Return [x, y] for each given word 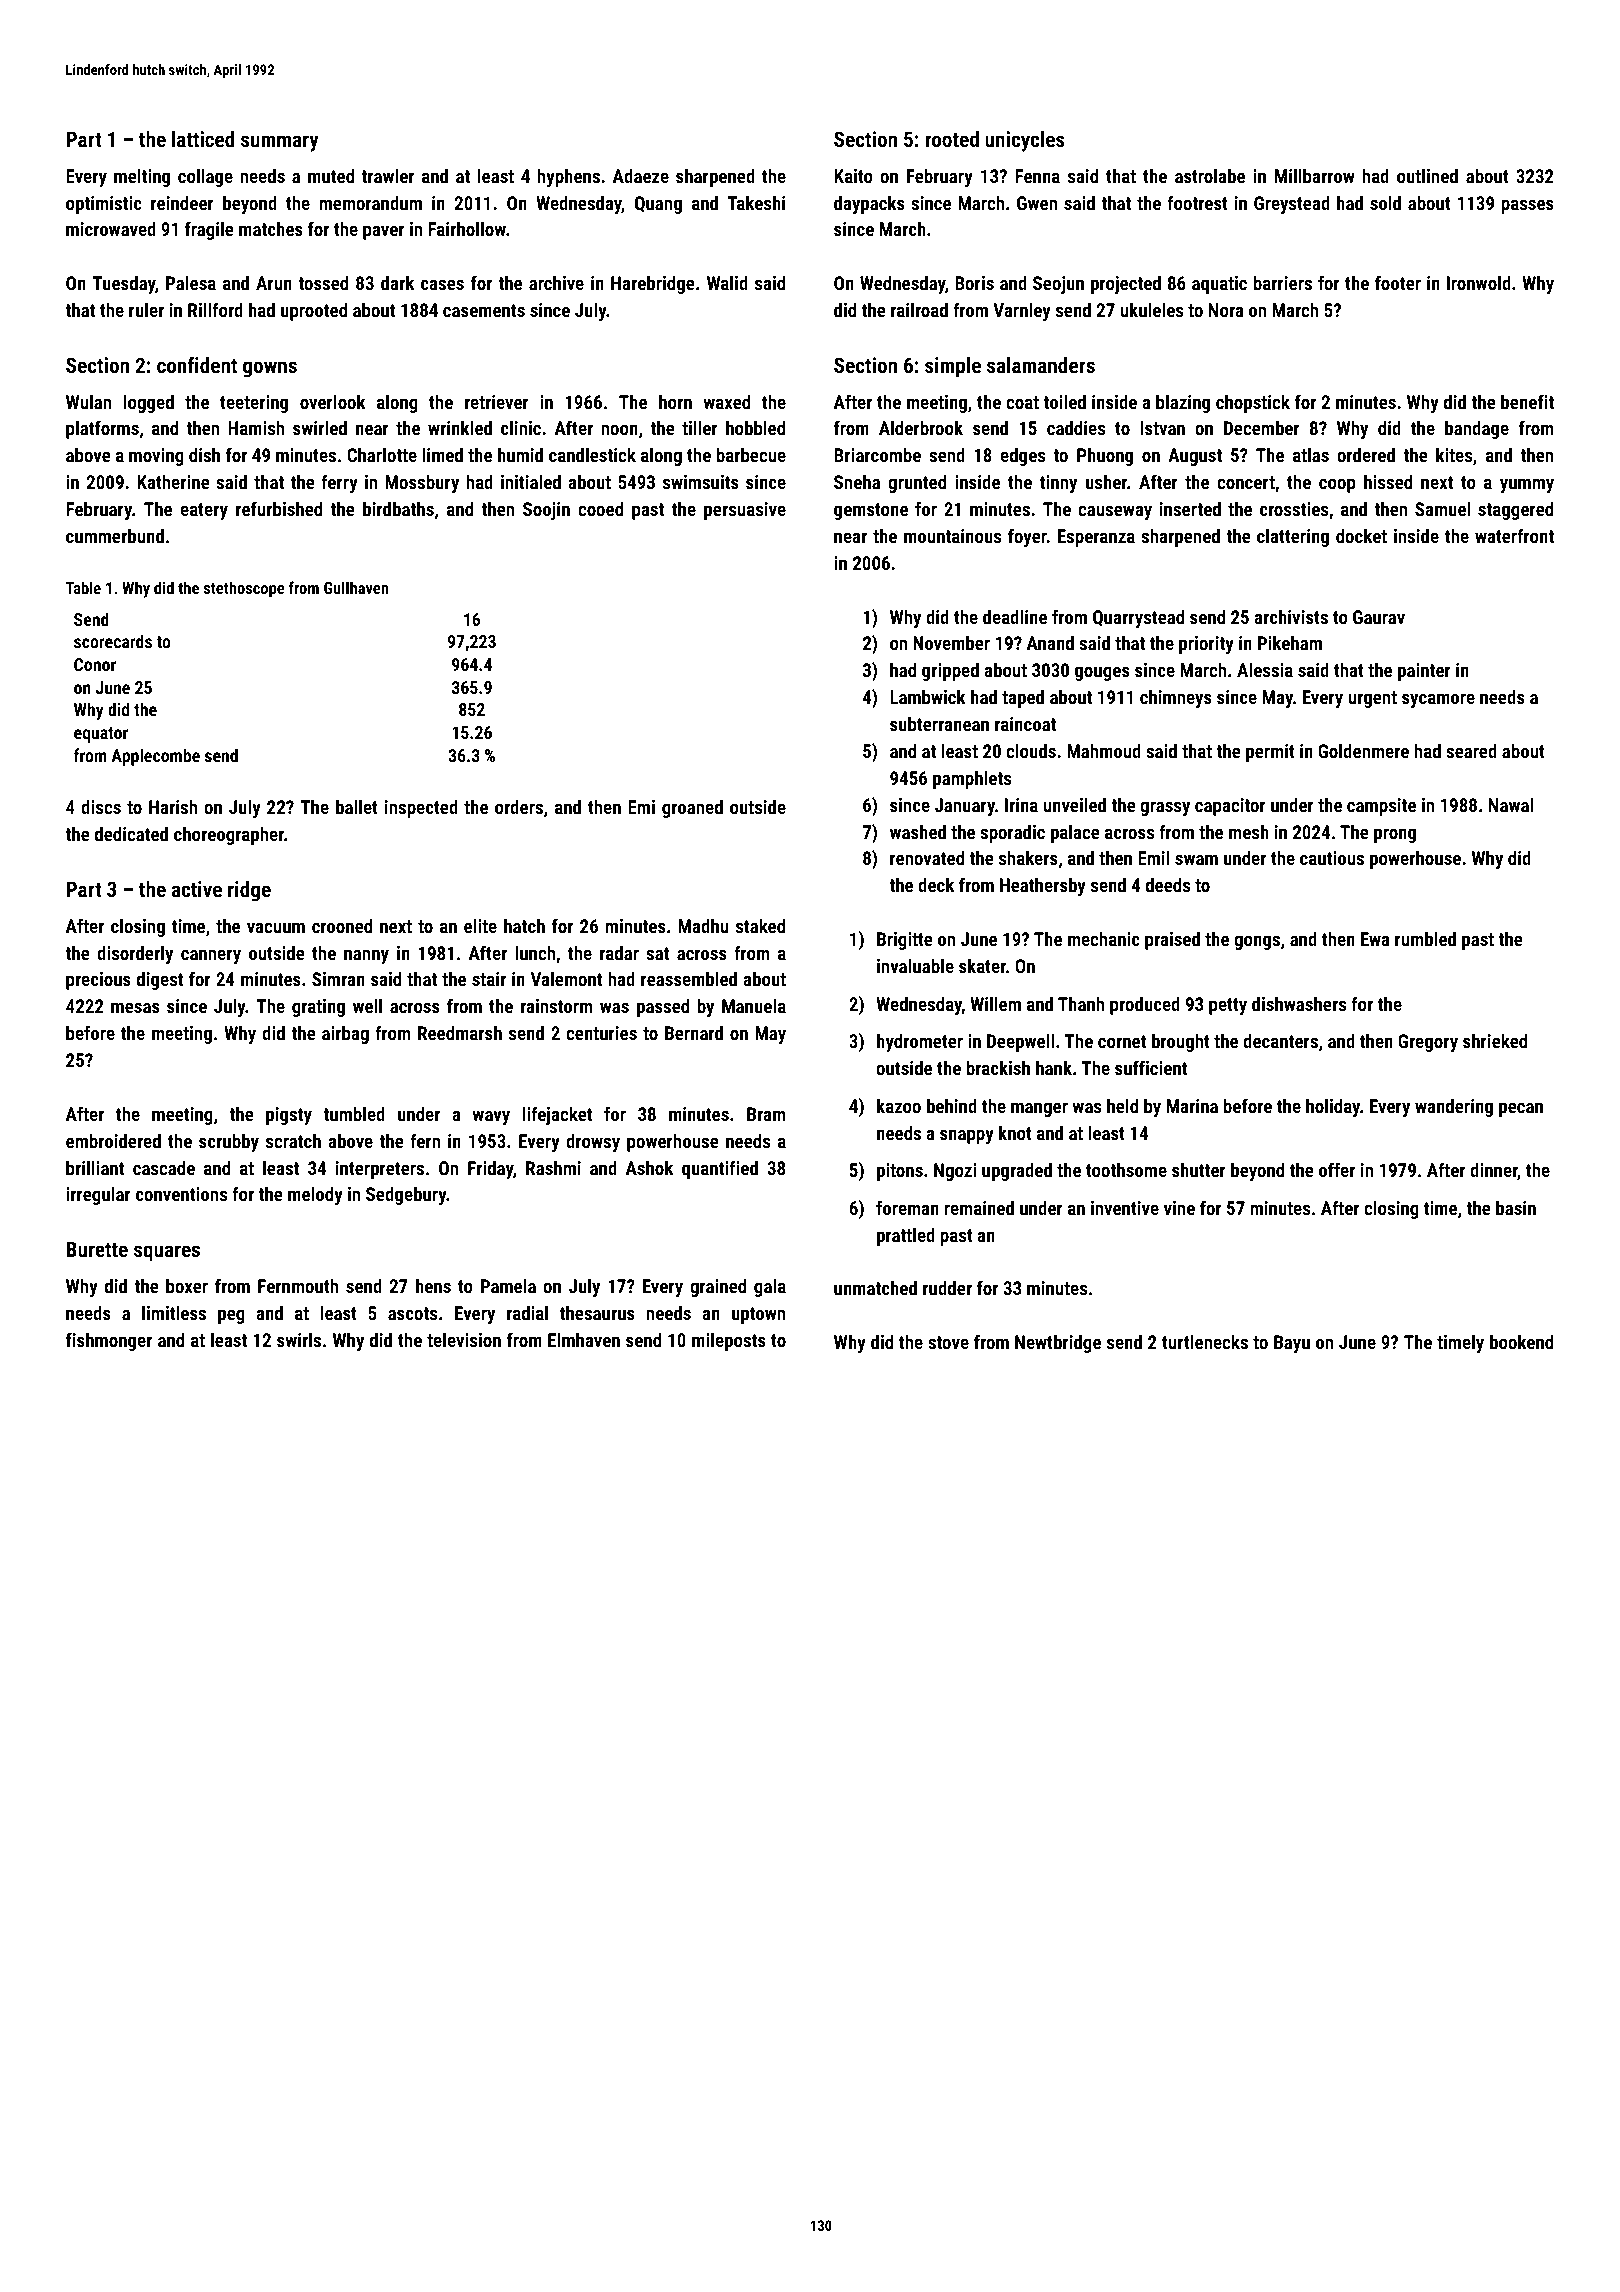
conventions [181, 1194]
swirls [299, 1339]
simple [953, 367]
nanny [366, 957]
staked [760, 925]
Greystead [1292, 204]
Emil [1153, 857]
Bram [766, 1114]
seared [1471, 750]
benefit [1527, 401]
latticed [203, 139]
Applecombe [155, 757]
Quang [658, 205]
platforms [102, 429]
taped [1023, 698]
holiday [1333, 1107]
